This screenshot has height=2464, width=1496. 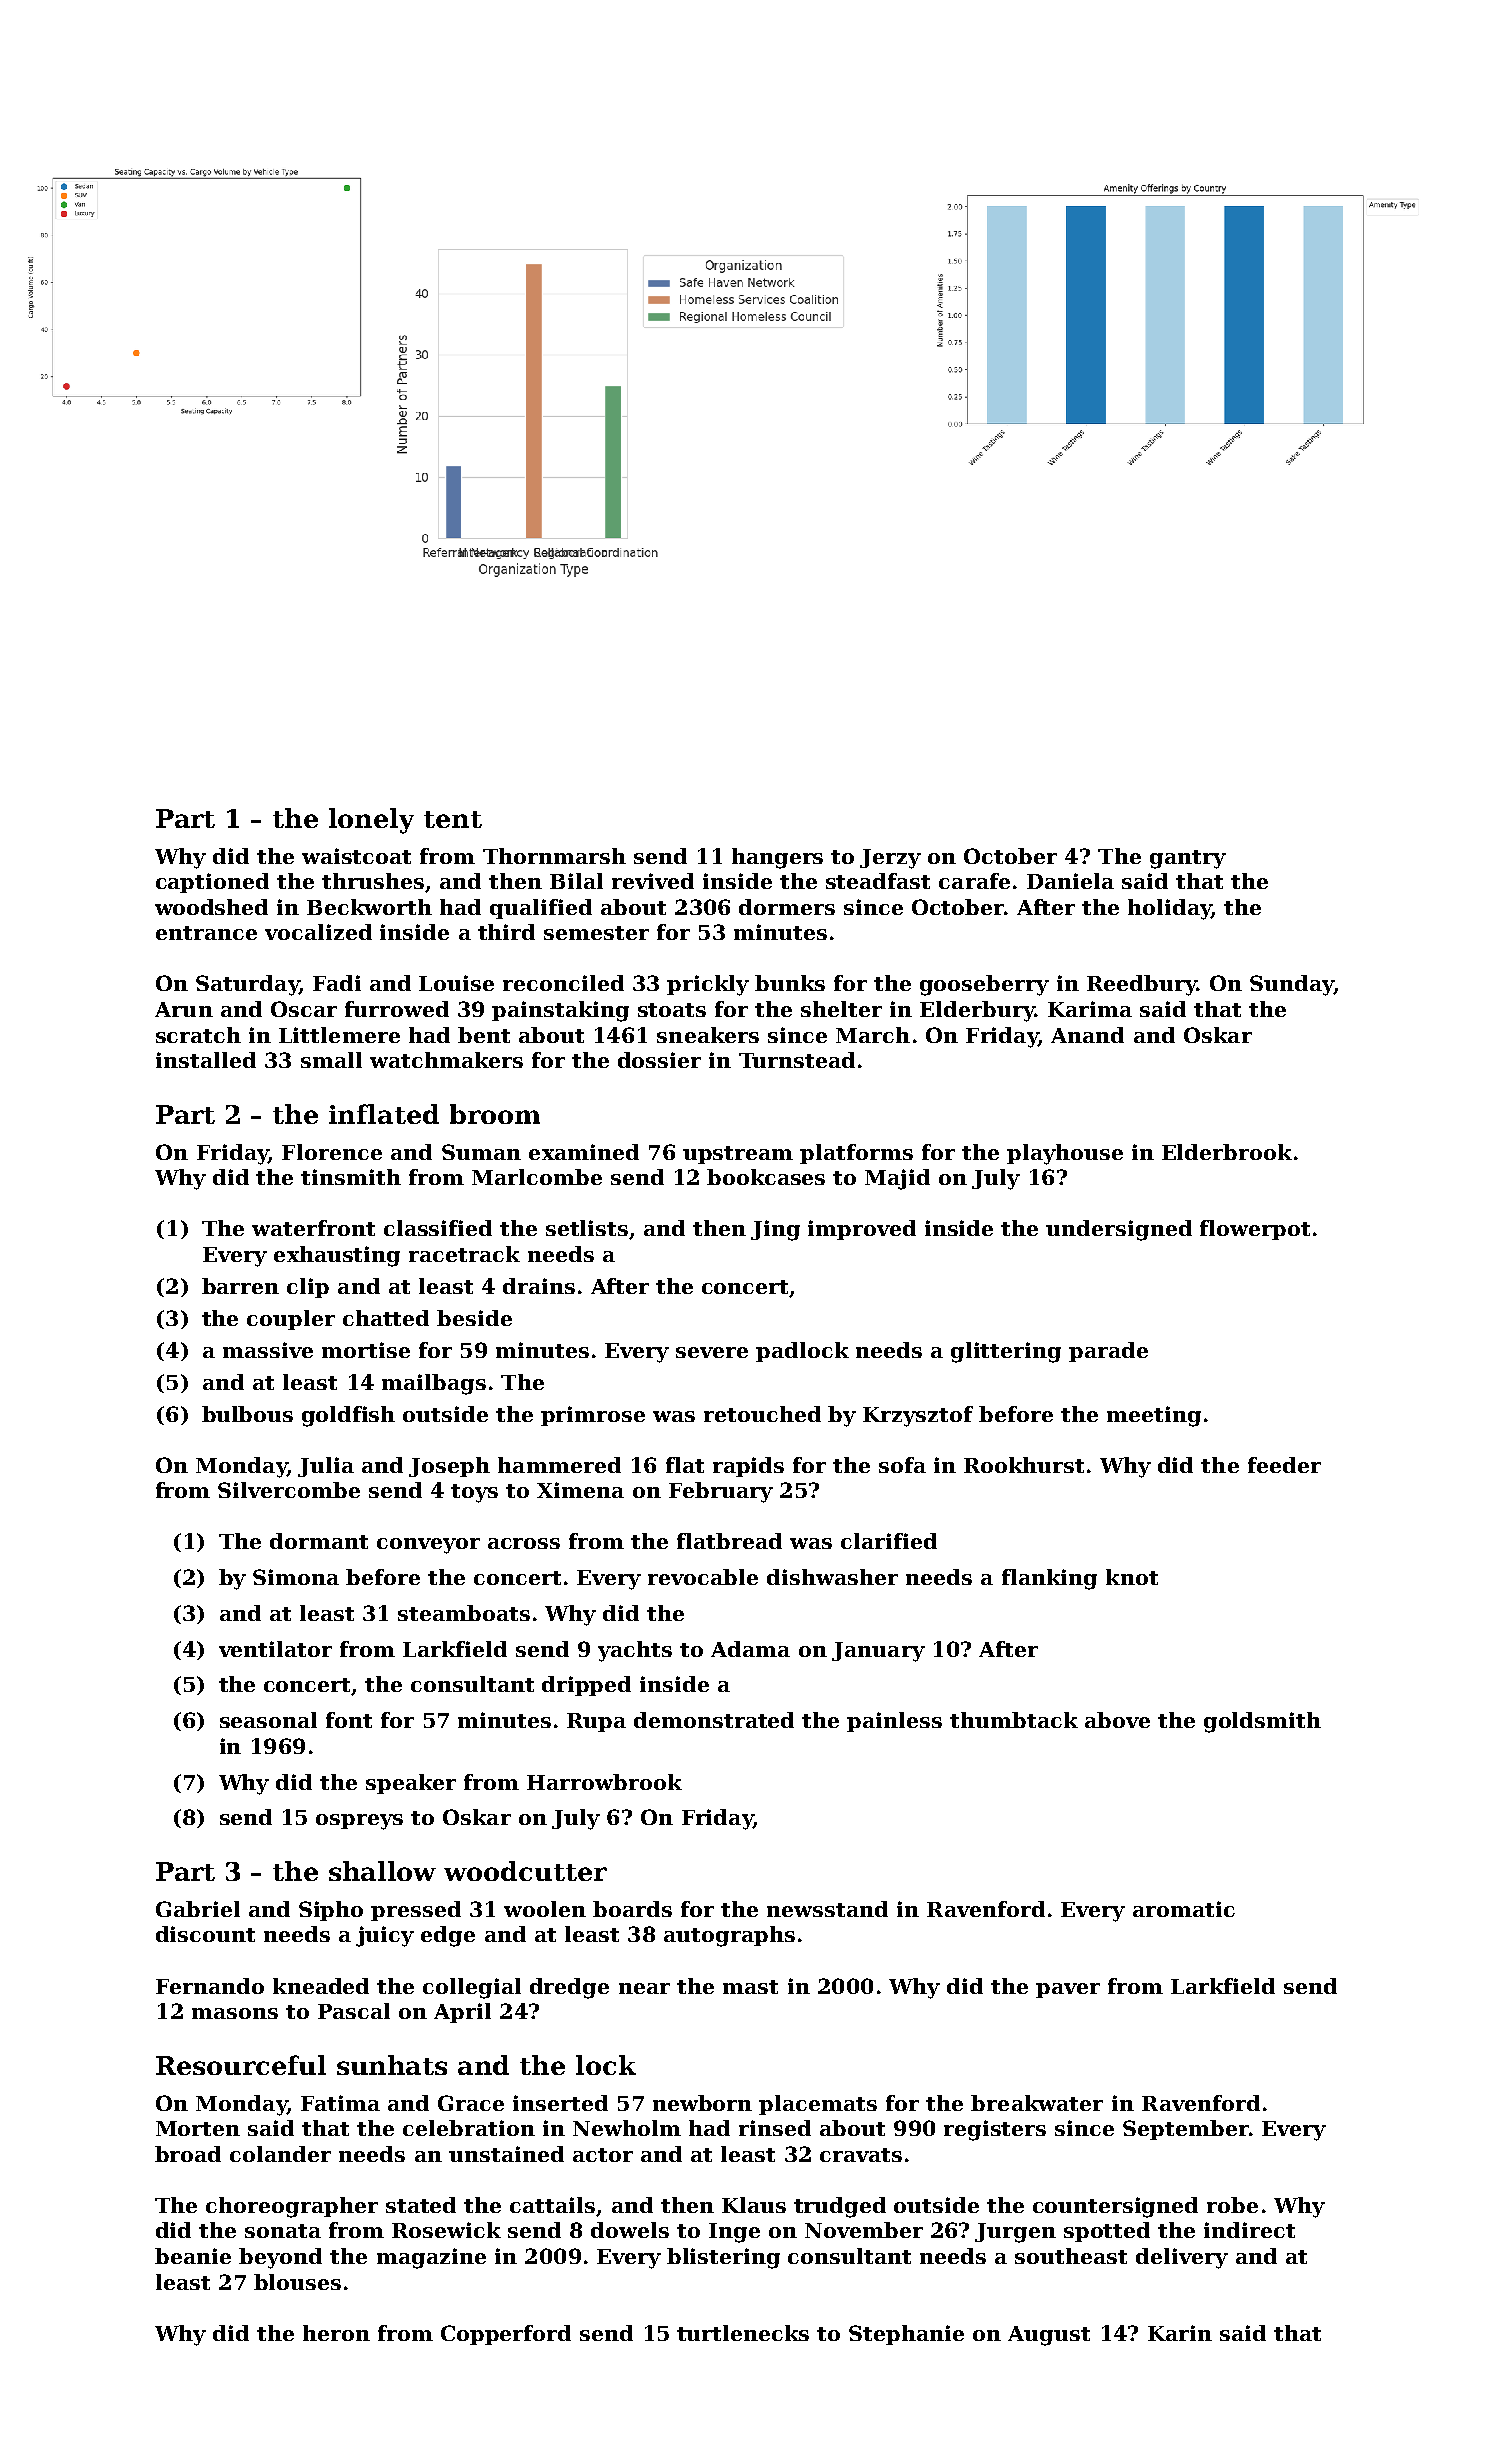 I want to click on sofa, so click(x=902, y=1465).
